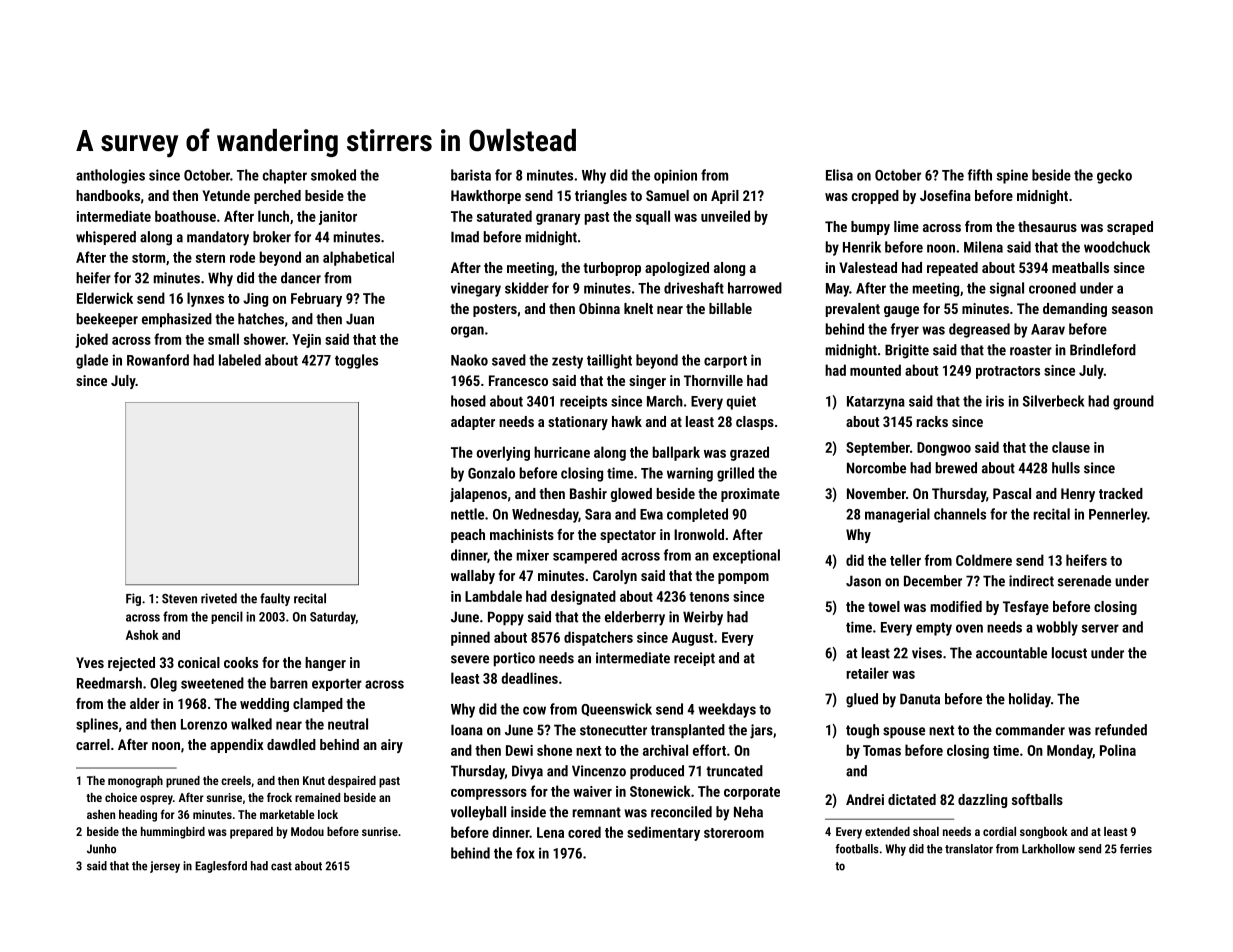 The width and height of the image is (1233, 952). I want to click on ground, so click(1133, 402).
